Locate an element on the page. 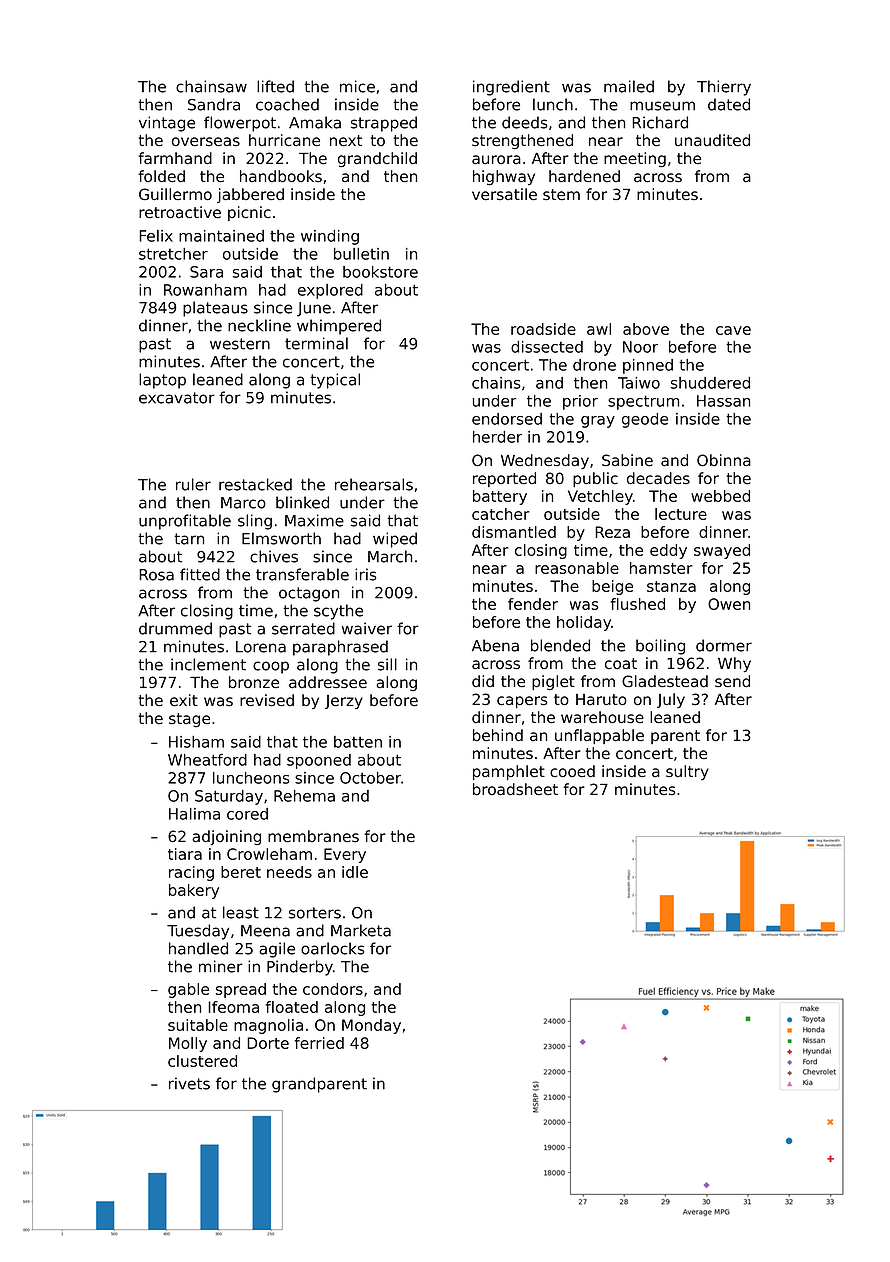 Image resolution: width=890 pixels, height=1262 pixels. mailed is located at coordinates (629, 86).
